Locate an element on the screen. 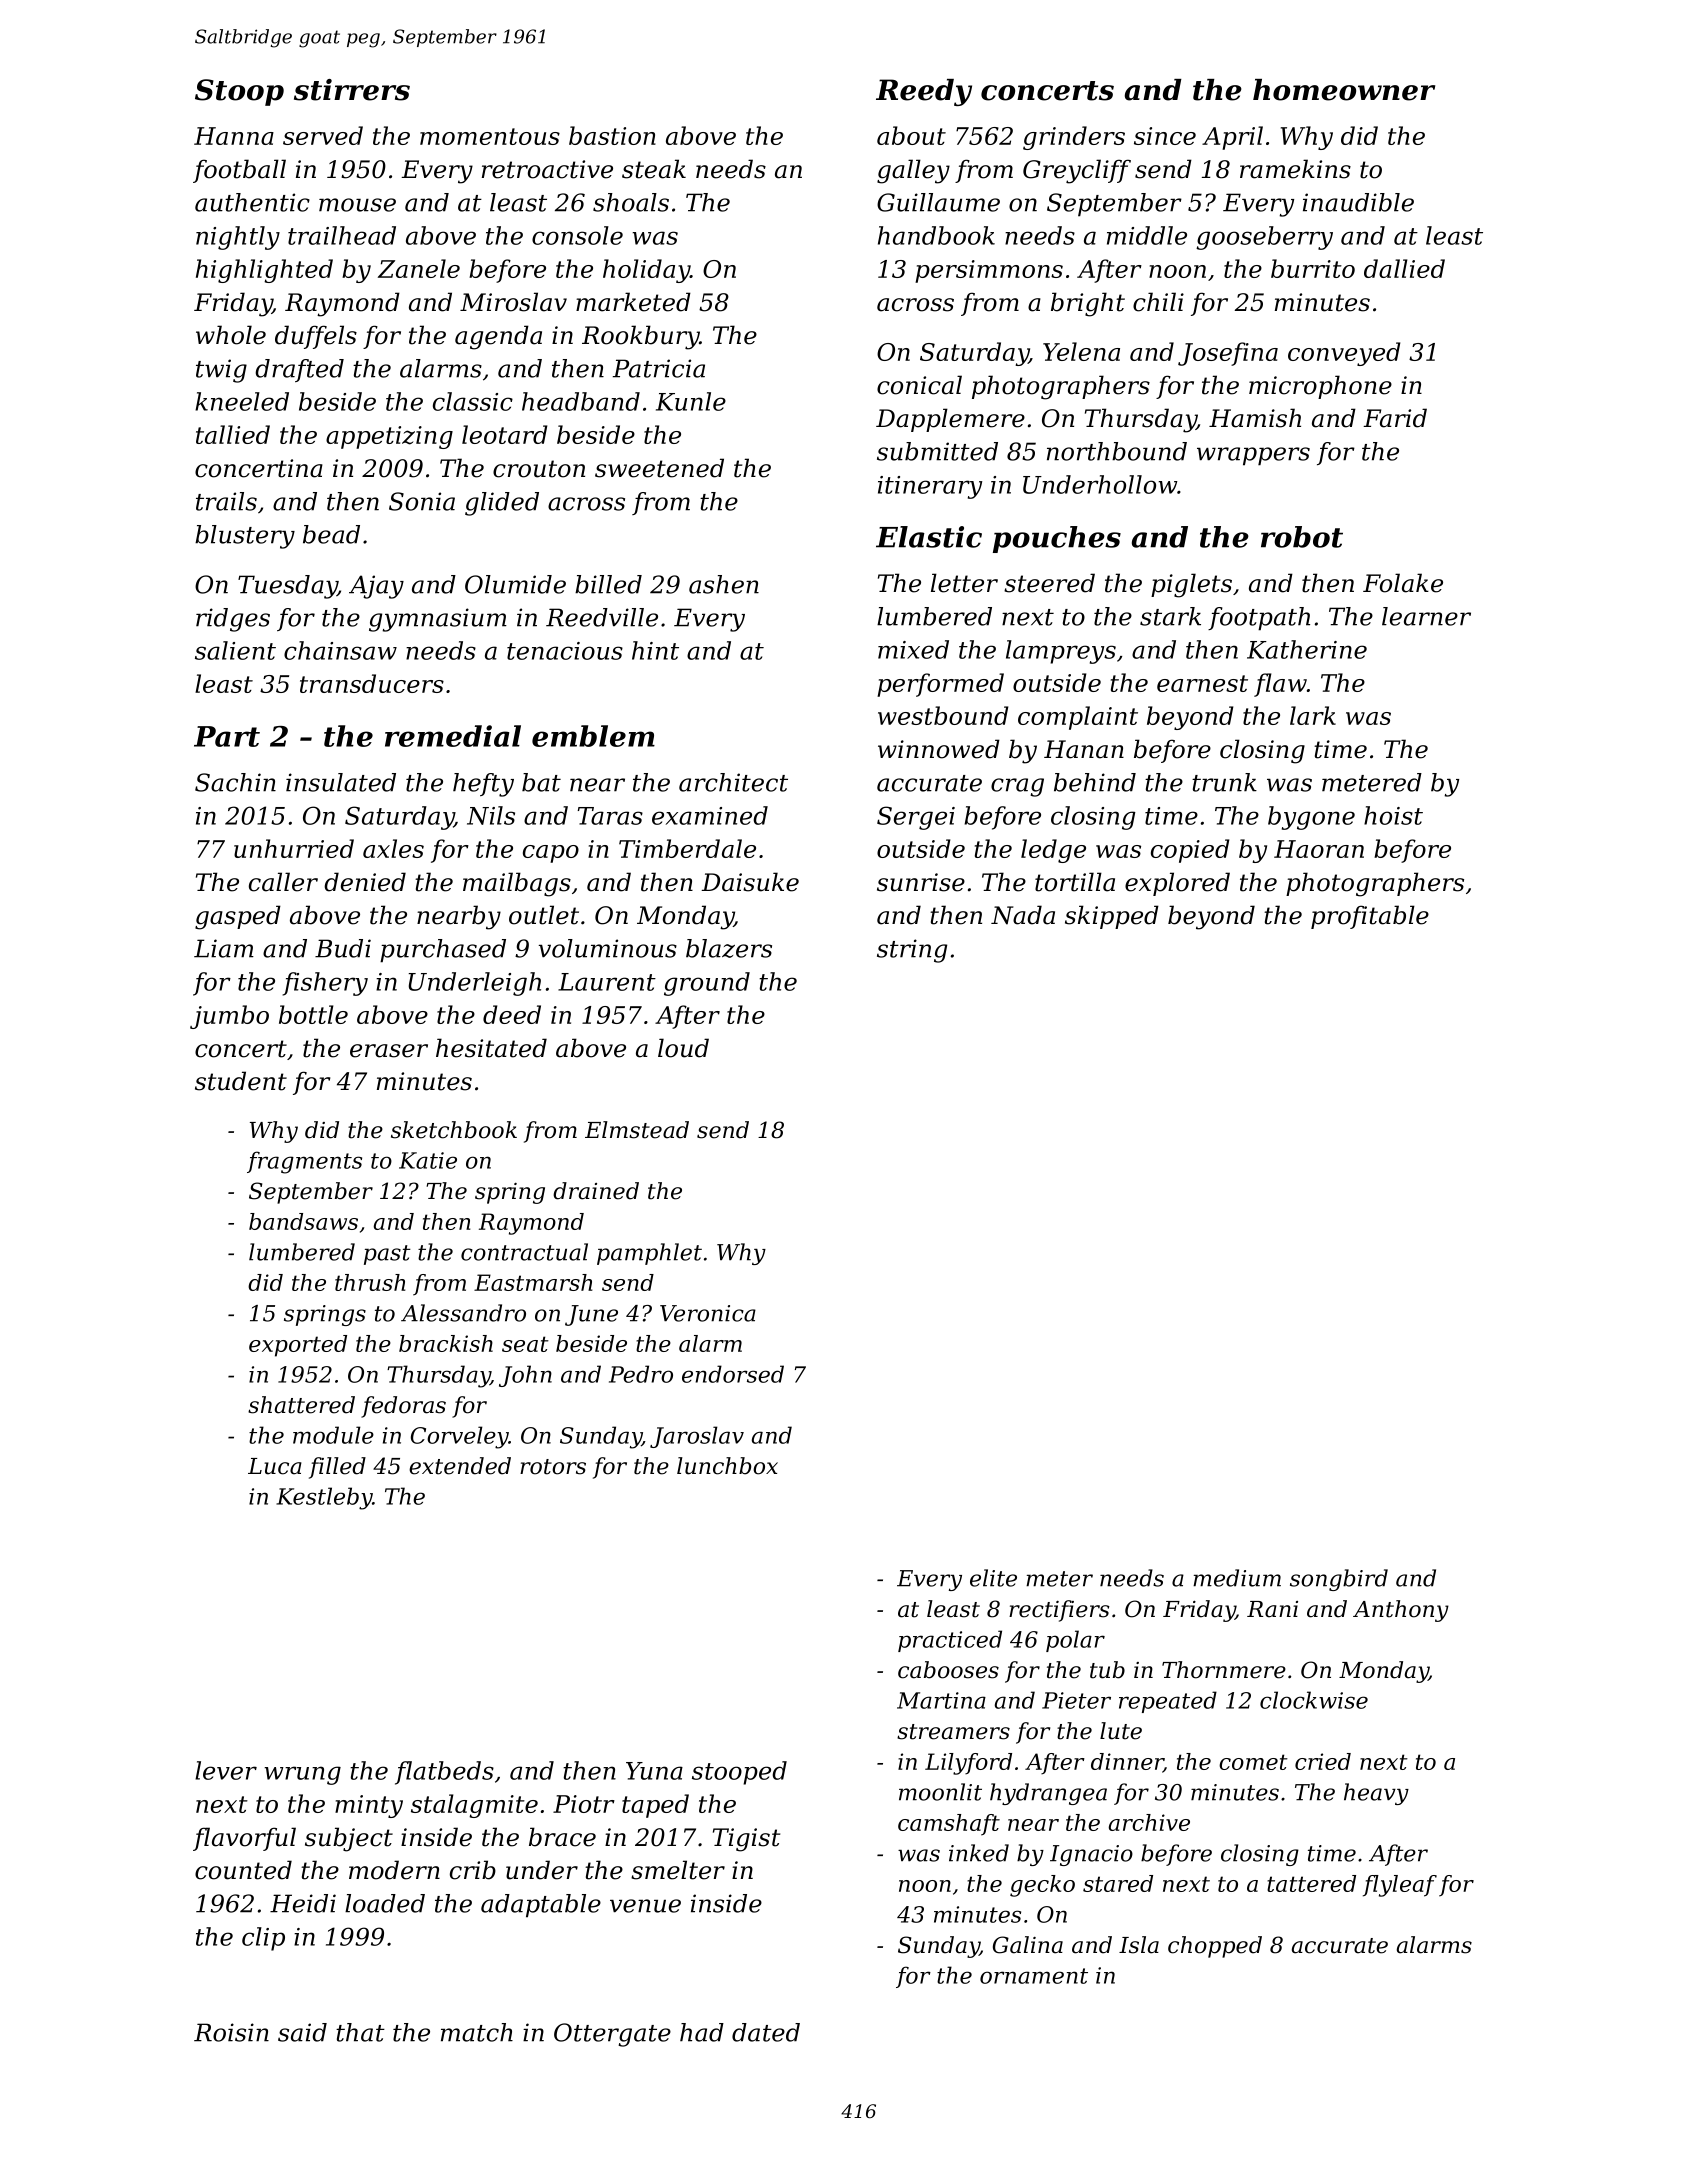  ashen is located at coordinates (724, 584).
